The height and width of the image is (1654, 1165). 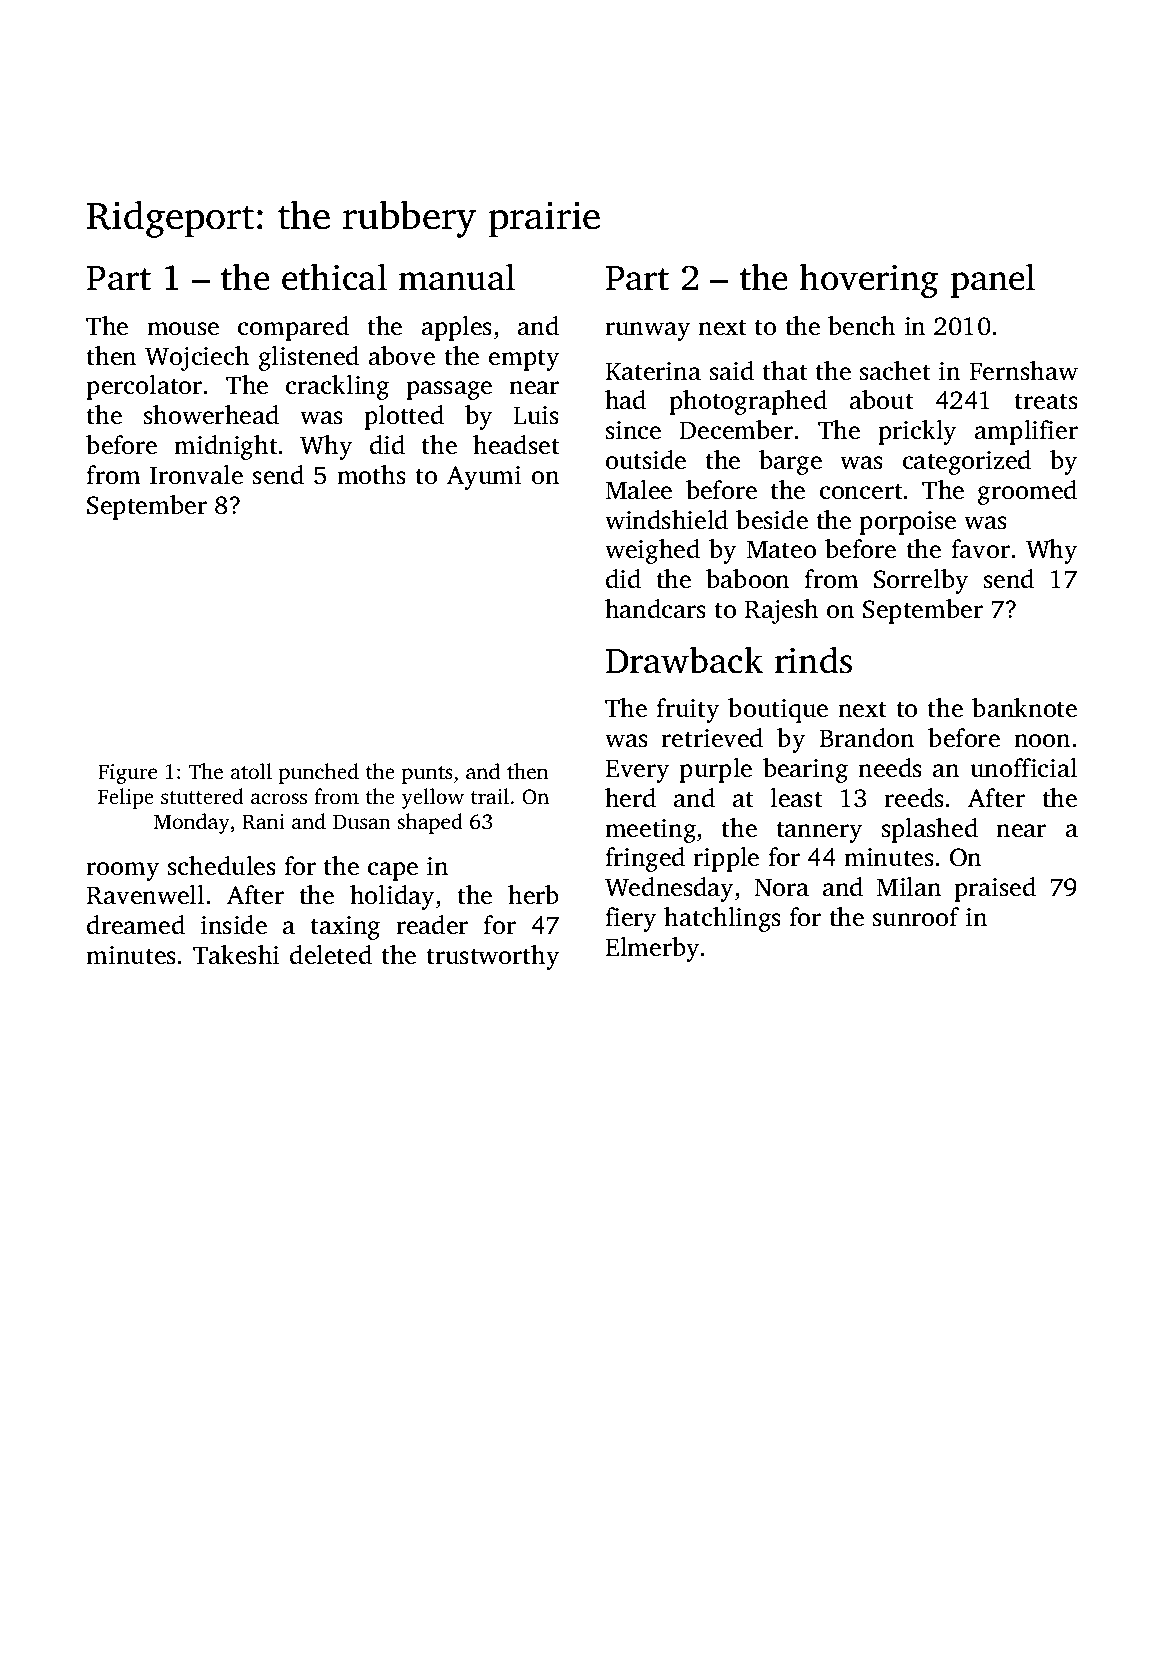 What do you see at coordinates (236, 955) in the image?
I see `Takeshi` at bounding box center [236, 955].
